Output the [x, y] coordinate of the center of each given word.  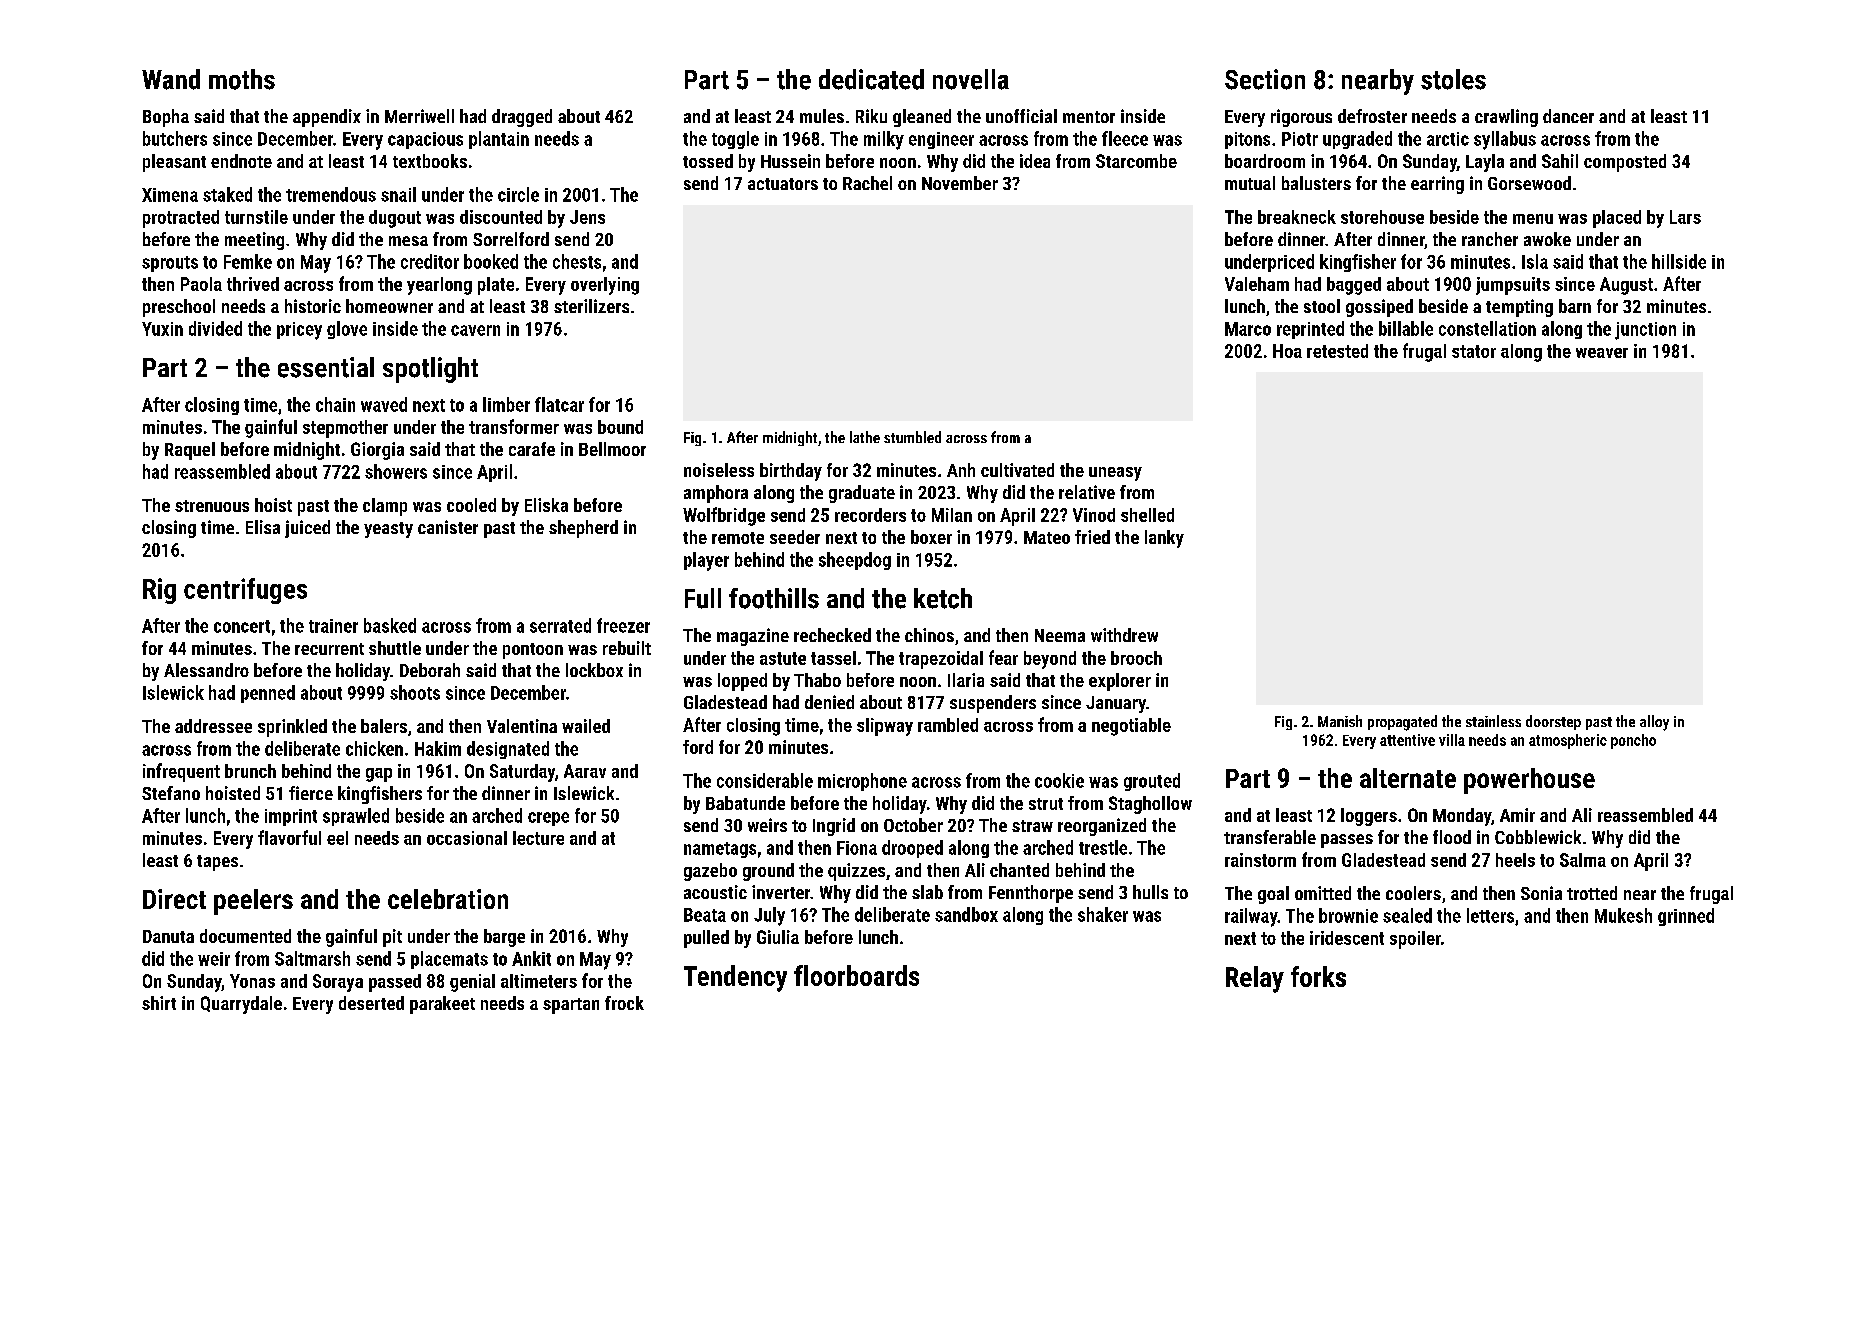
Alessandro [206, 670]
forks [1318, 976]
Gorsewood [1529, 183]
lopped [742, 682]
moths [242, 79]
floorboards [856, 975]
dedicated [871, 79]
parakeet [442, 1005]
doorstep [1553, 722]
